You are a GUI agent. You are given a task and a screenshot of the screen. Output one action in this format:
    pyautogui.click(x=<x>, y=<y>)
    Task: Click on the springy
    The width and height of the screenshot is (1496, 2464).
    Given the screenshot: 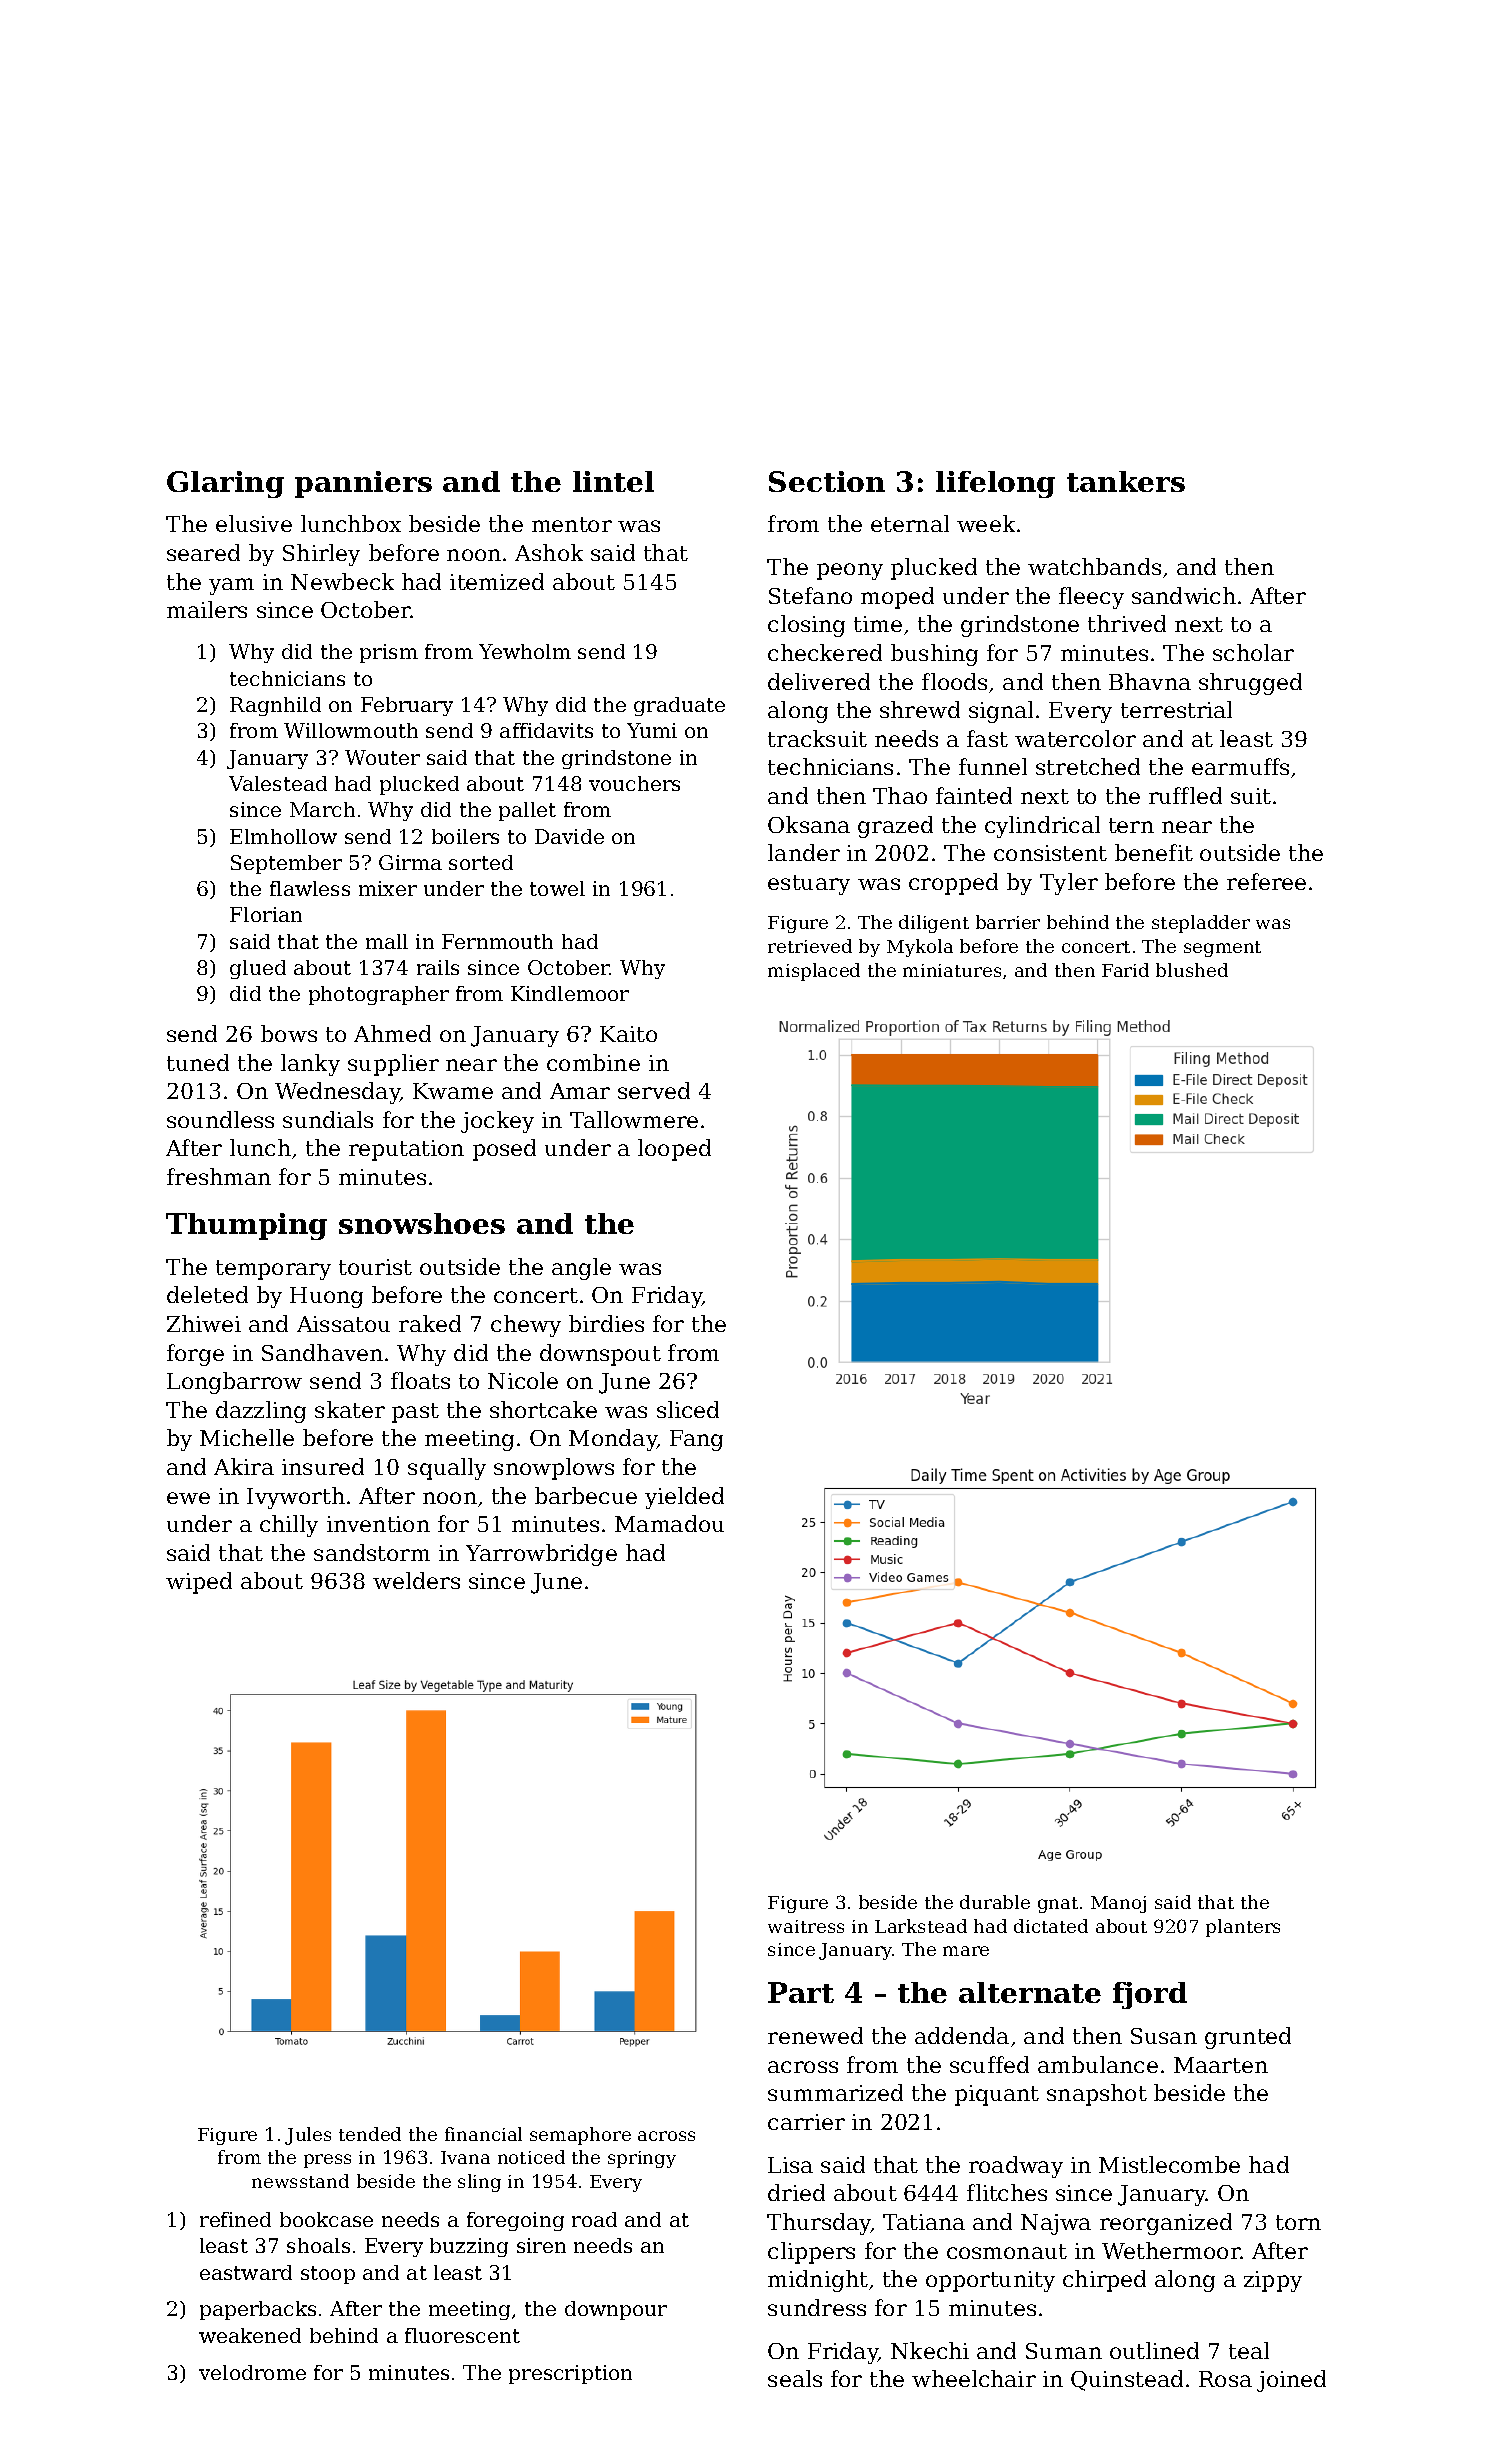 What is the action you would take?
    pyautogui.click(x=642, y=2159)
